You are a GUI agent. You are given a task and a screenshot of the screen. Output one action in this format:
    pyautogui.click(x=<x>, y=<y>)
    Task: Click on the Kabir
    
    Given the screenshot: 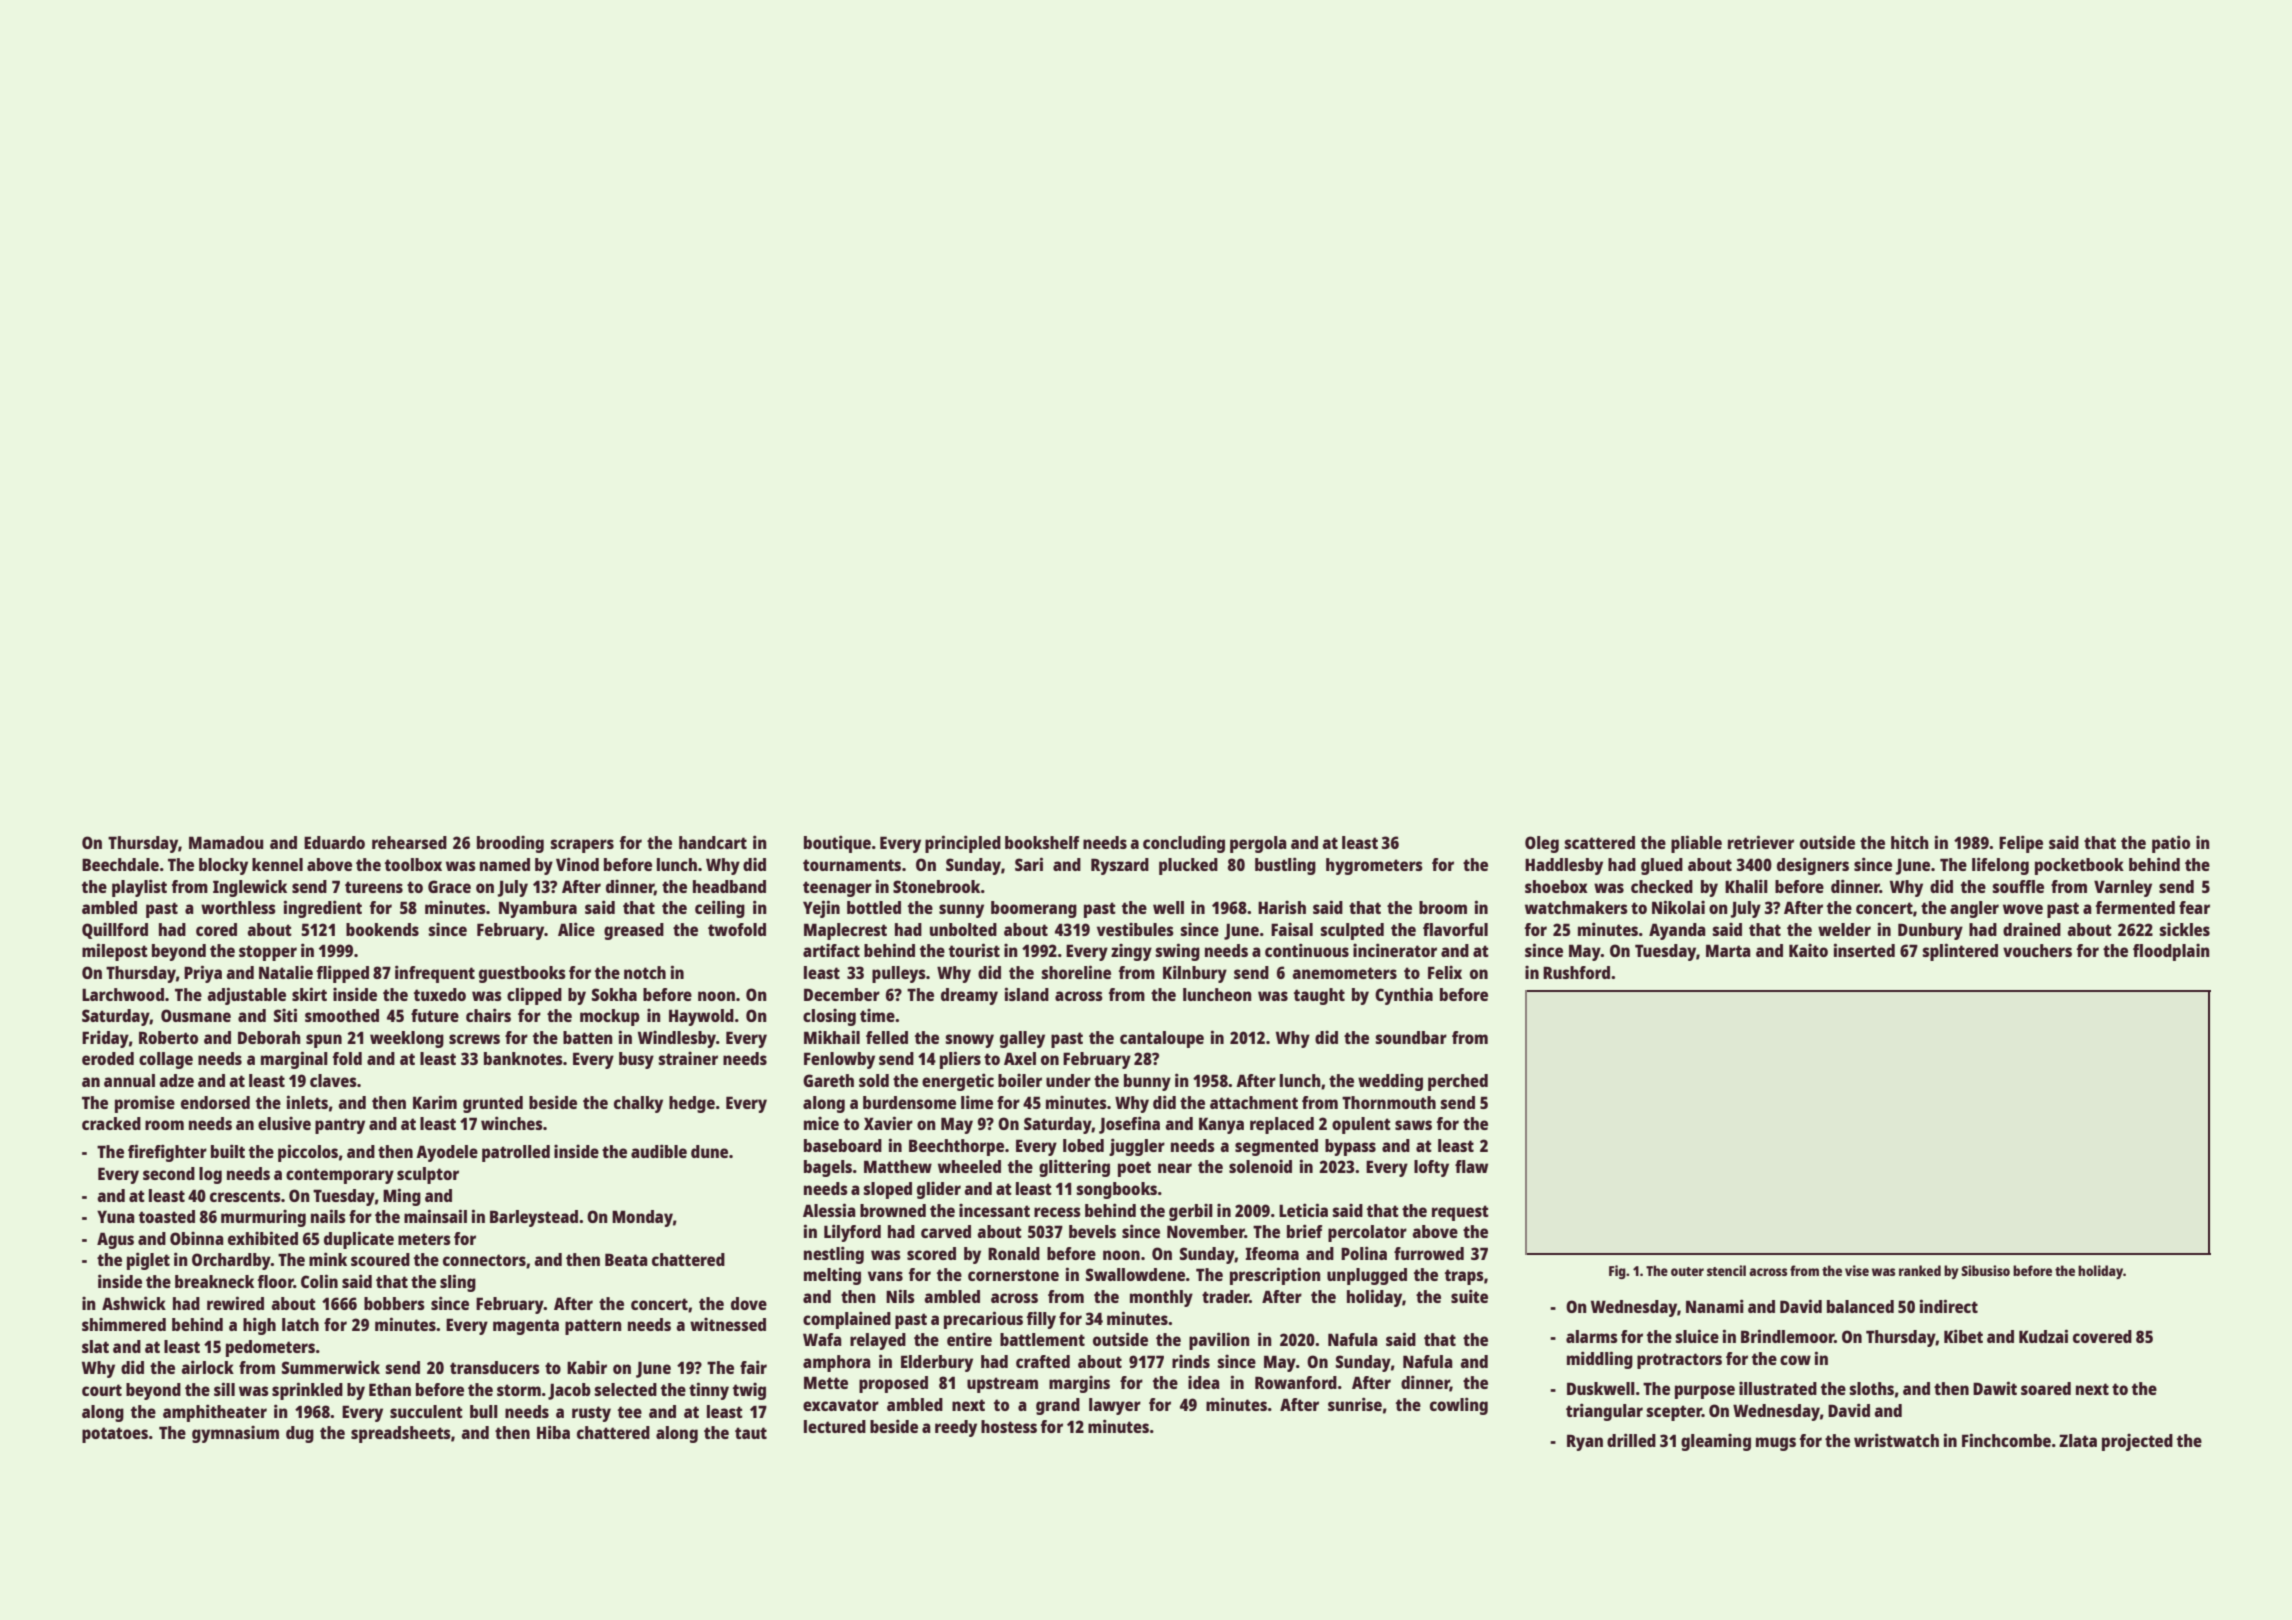 What is the action you would take?
    pyautogui.click(x=587, y=1367)
